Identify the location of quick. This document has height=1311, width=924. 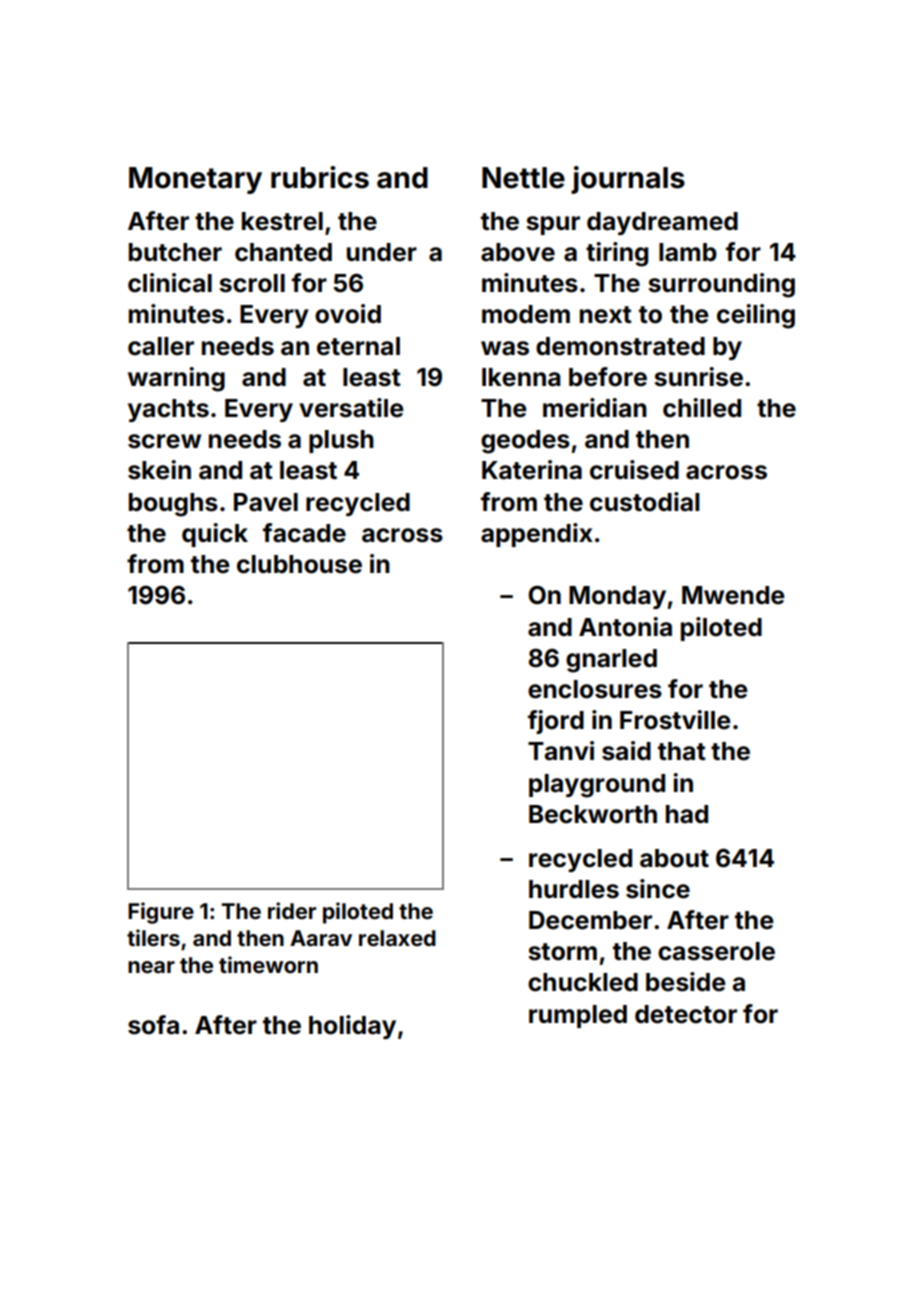
(215, 535).
